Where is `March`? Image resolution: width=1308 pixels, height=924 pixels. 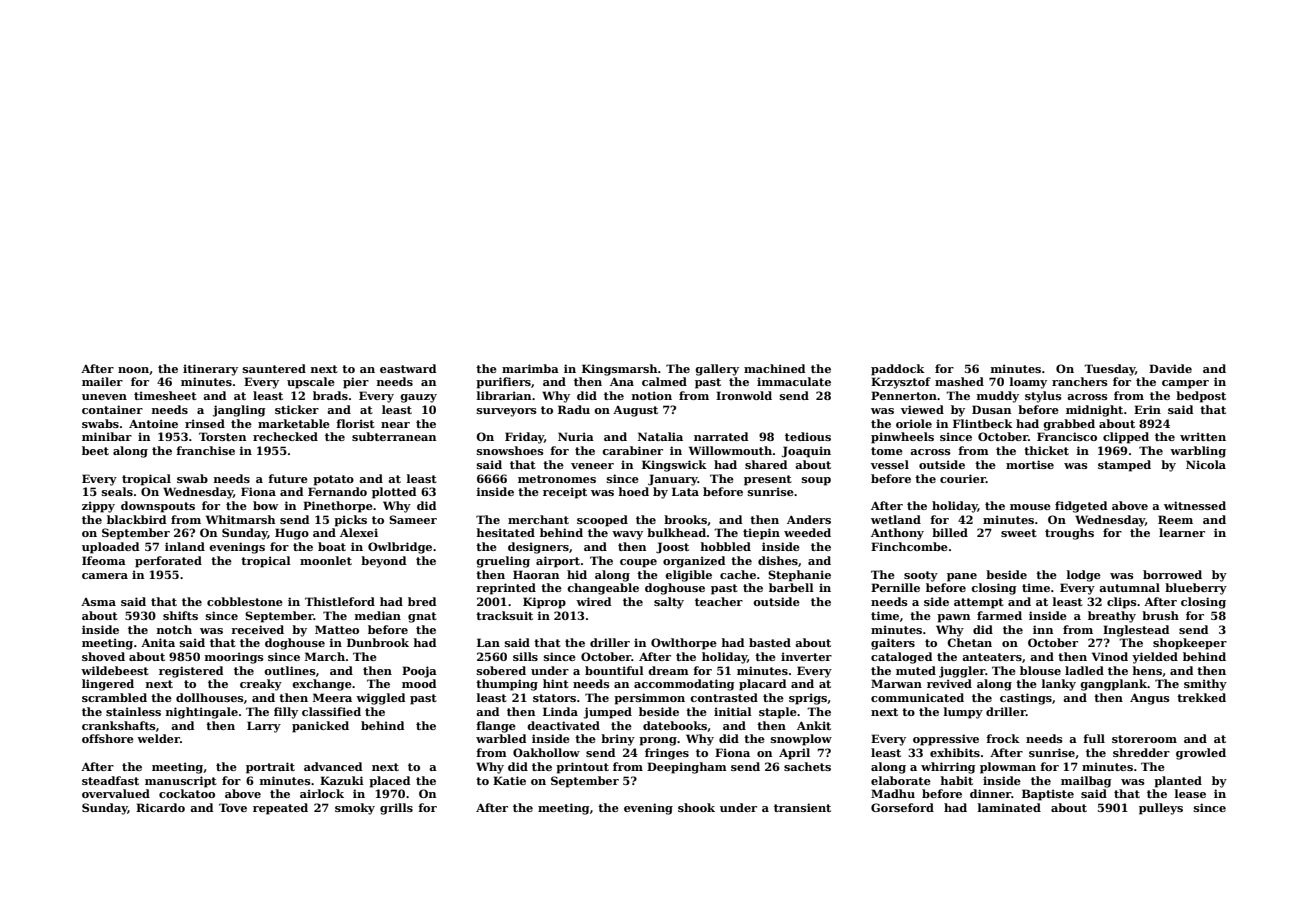 March is located at coordinates (325, 656).
